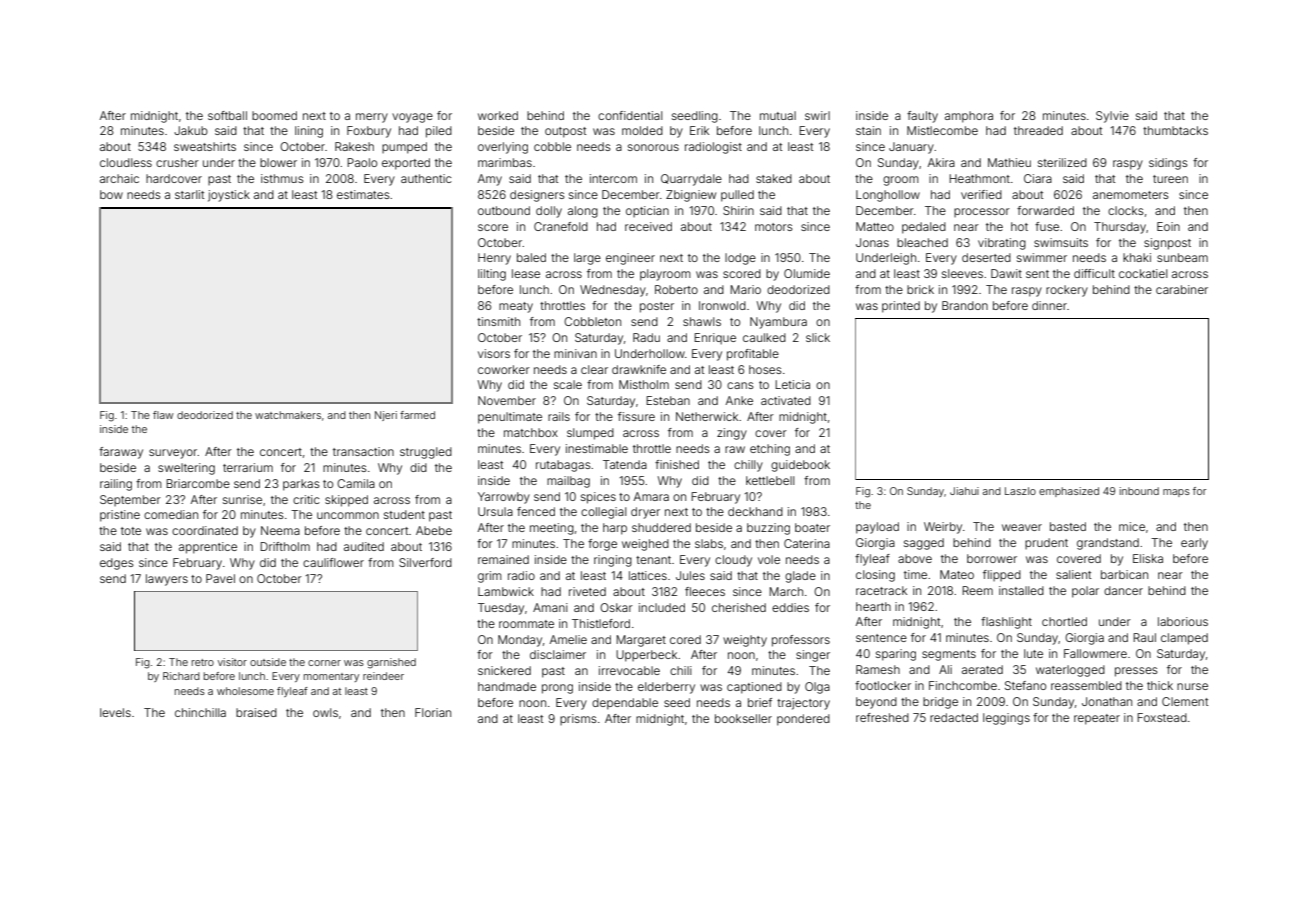  Describe the element at coordinates (203, 662) in the image. I see `retro` at that location.
